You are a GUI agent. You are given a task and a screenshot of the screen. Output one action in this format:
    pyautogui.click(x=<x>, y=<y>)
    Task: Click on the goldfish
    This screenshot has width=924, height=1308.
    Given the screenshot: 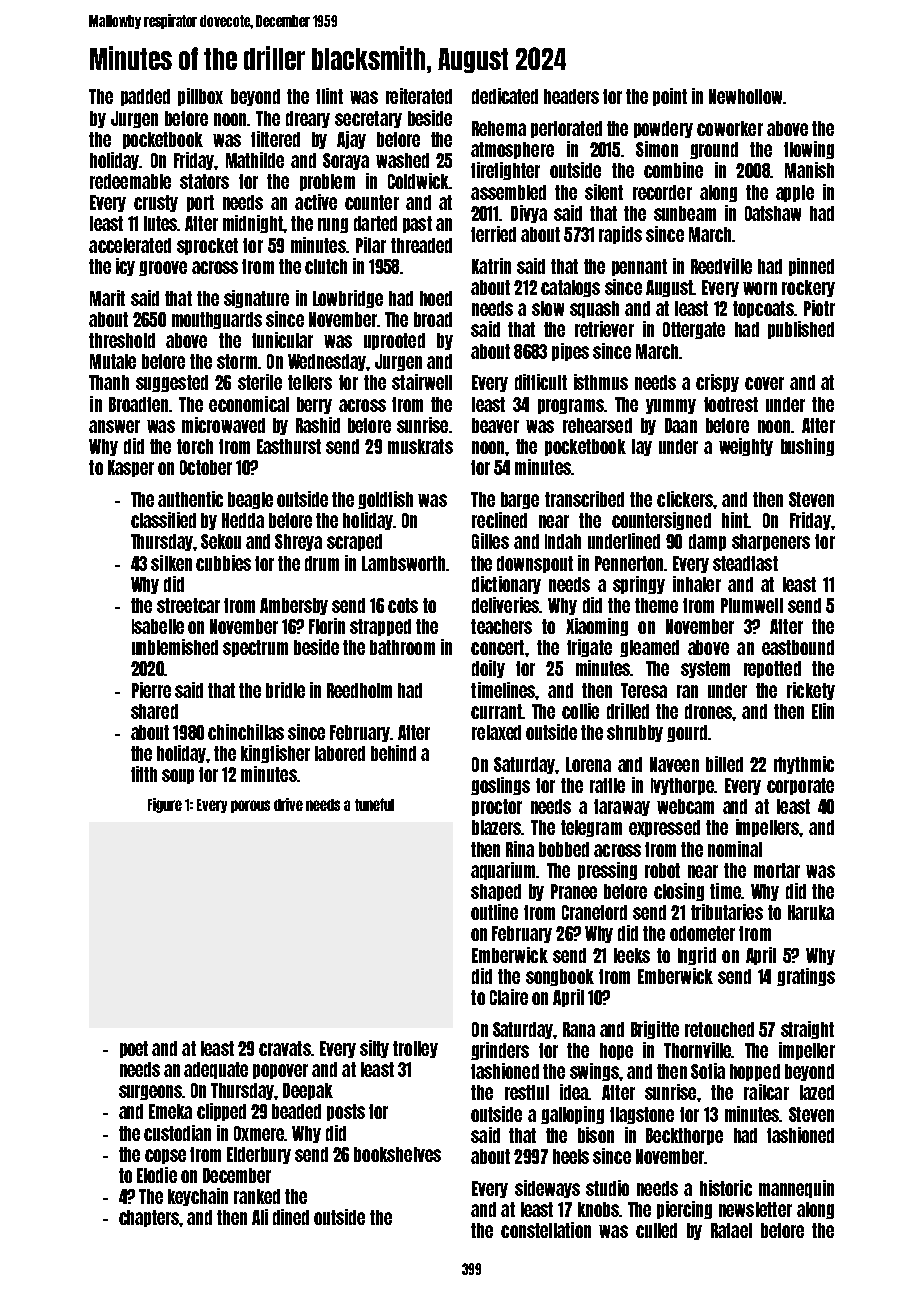 What is the action you would take?
    pyautogui.click(x=385, y=500)
